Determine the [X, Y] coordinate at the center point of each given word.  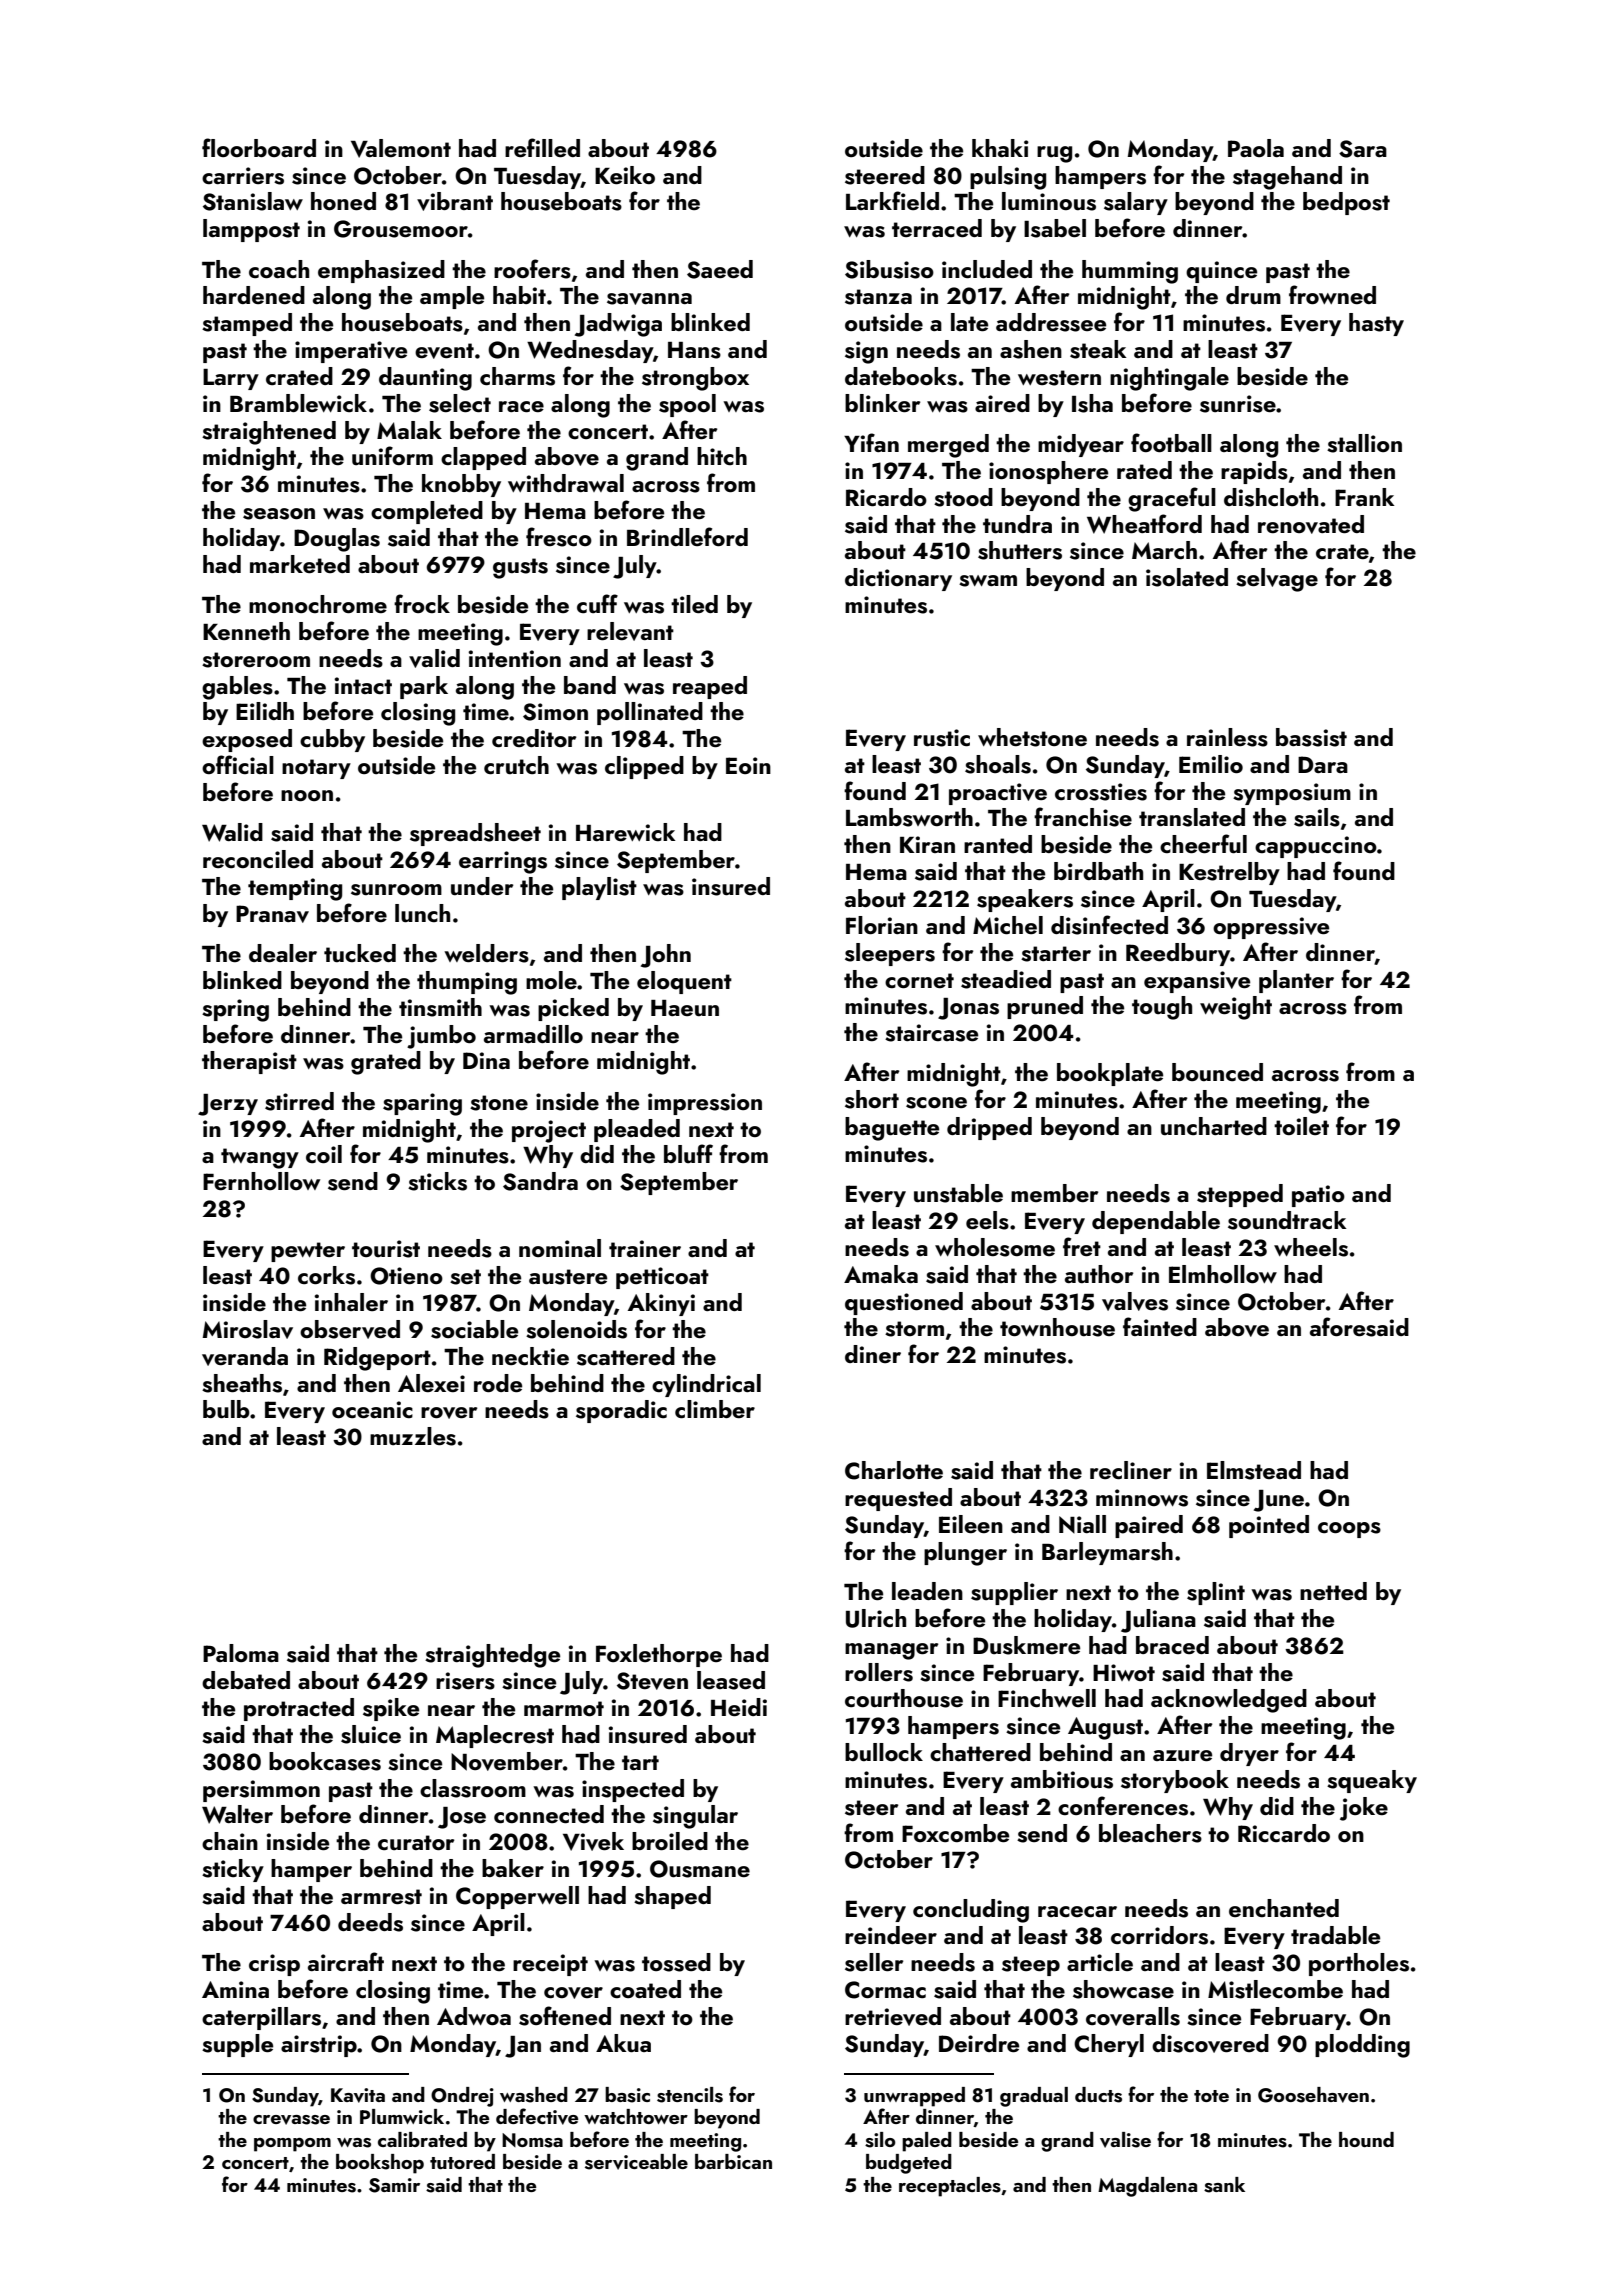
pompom [292, 2145]
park [424, 687]
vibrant [455, 201]
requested [898, 1499]
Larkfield [892, 200]
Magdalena [1147, 2187]
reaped [710, 687]
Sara [1363, 149]
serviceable [636, 2162]
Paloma [241, 1653]
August [1105, 1728]
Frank [1365, 497]
